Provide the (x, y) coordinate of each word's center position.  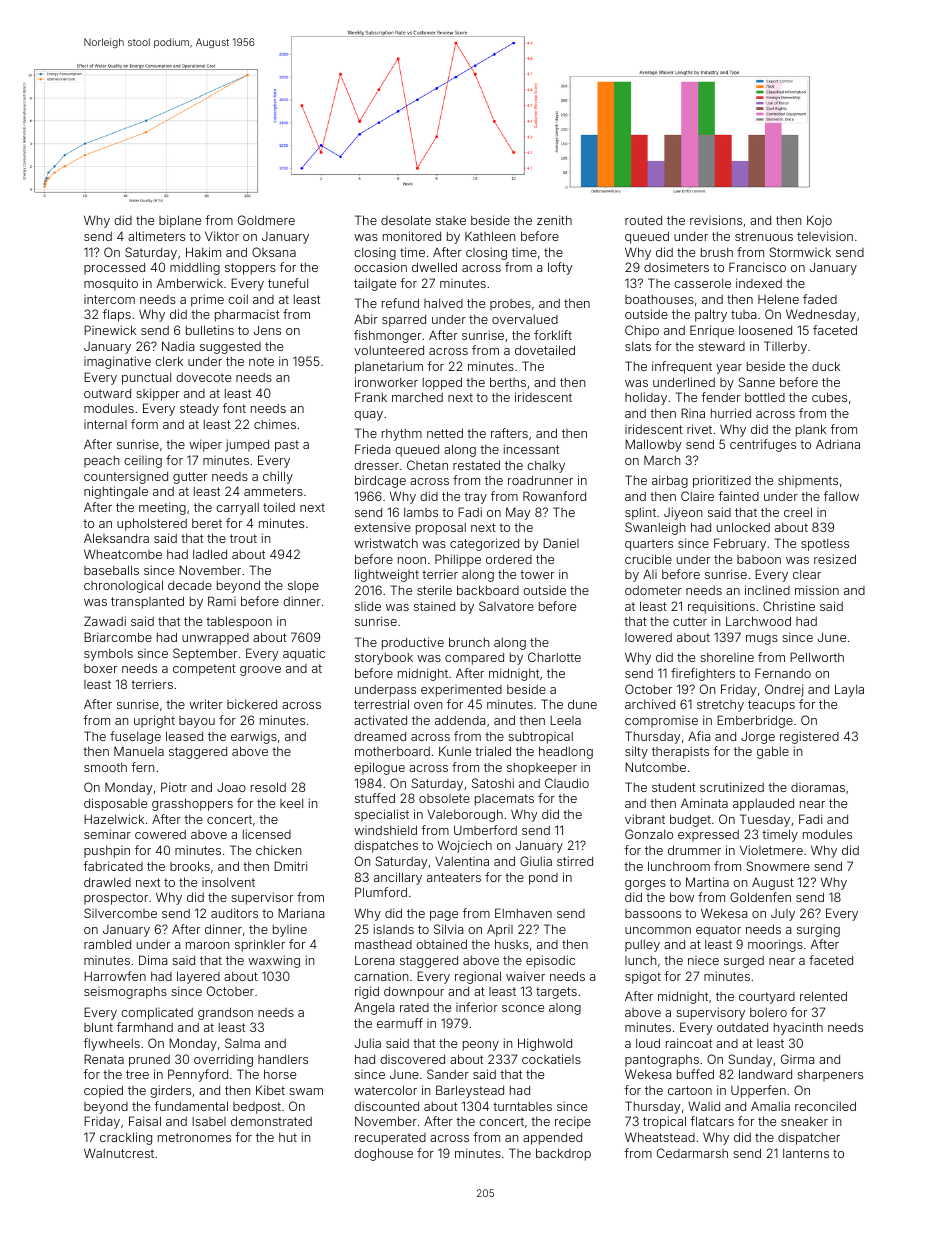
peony (481, 1046)
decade (190, 585)
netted (445, 433)
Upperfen (758, 1091)
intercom (109, 299)
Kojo (819, 221)
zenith (554, 220)
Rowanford (554, 496)
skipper (157, 394)
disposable (115, 804)
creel (798, 512)
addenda (460, 720)
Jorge (758, 737)
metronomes (194, 1137)
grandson (225, 1013)
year (729, 369)
